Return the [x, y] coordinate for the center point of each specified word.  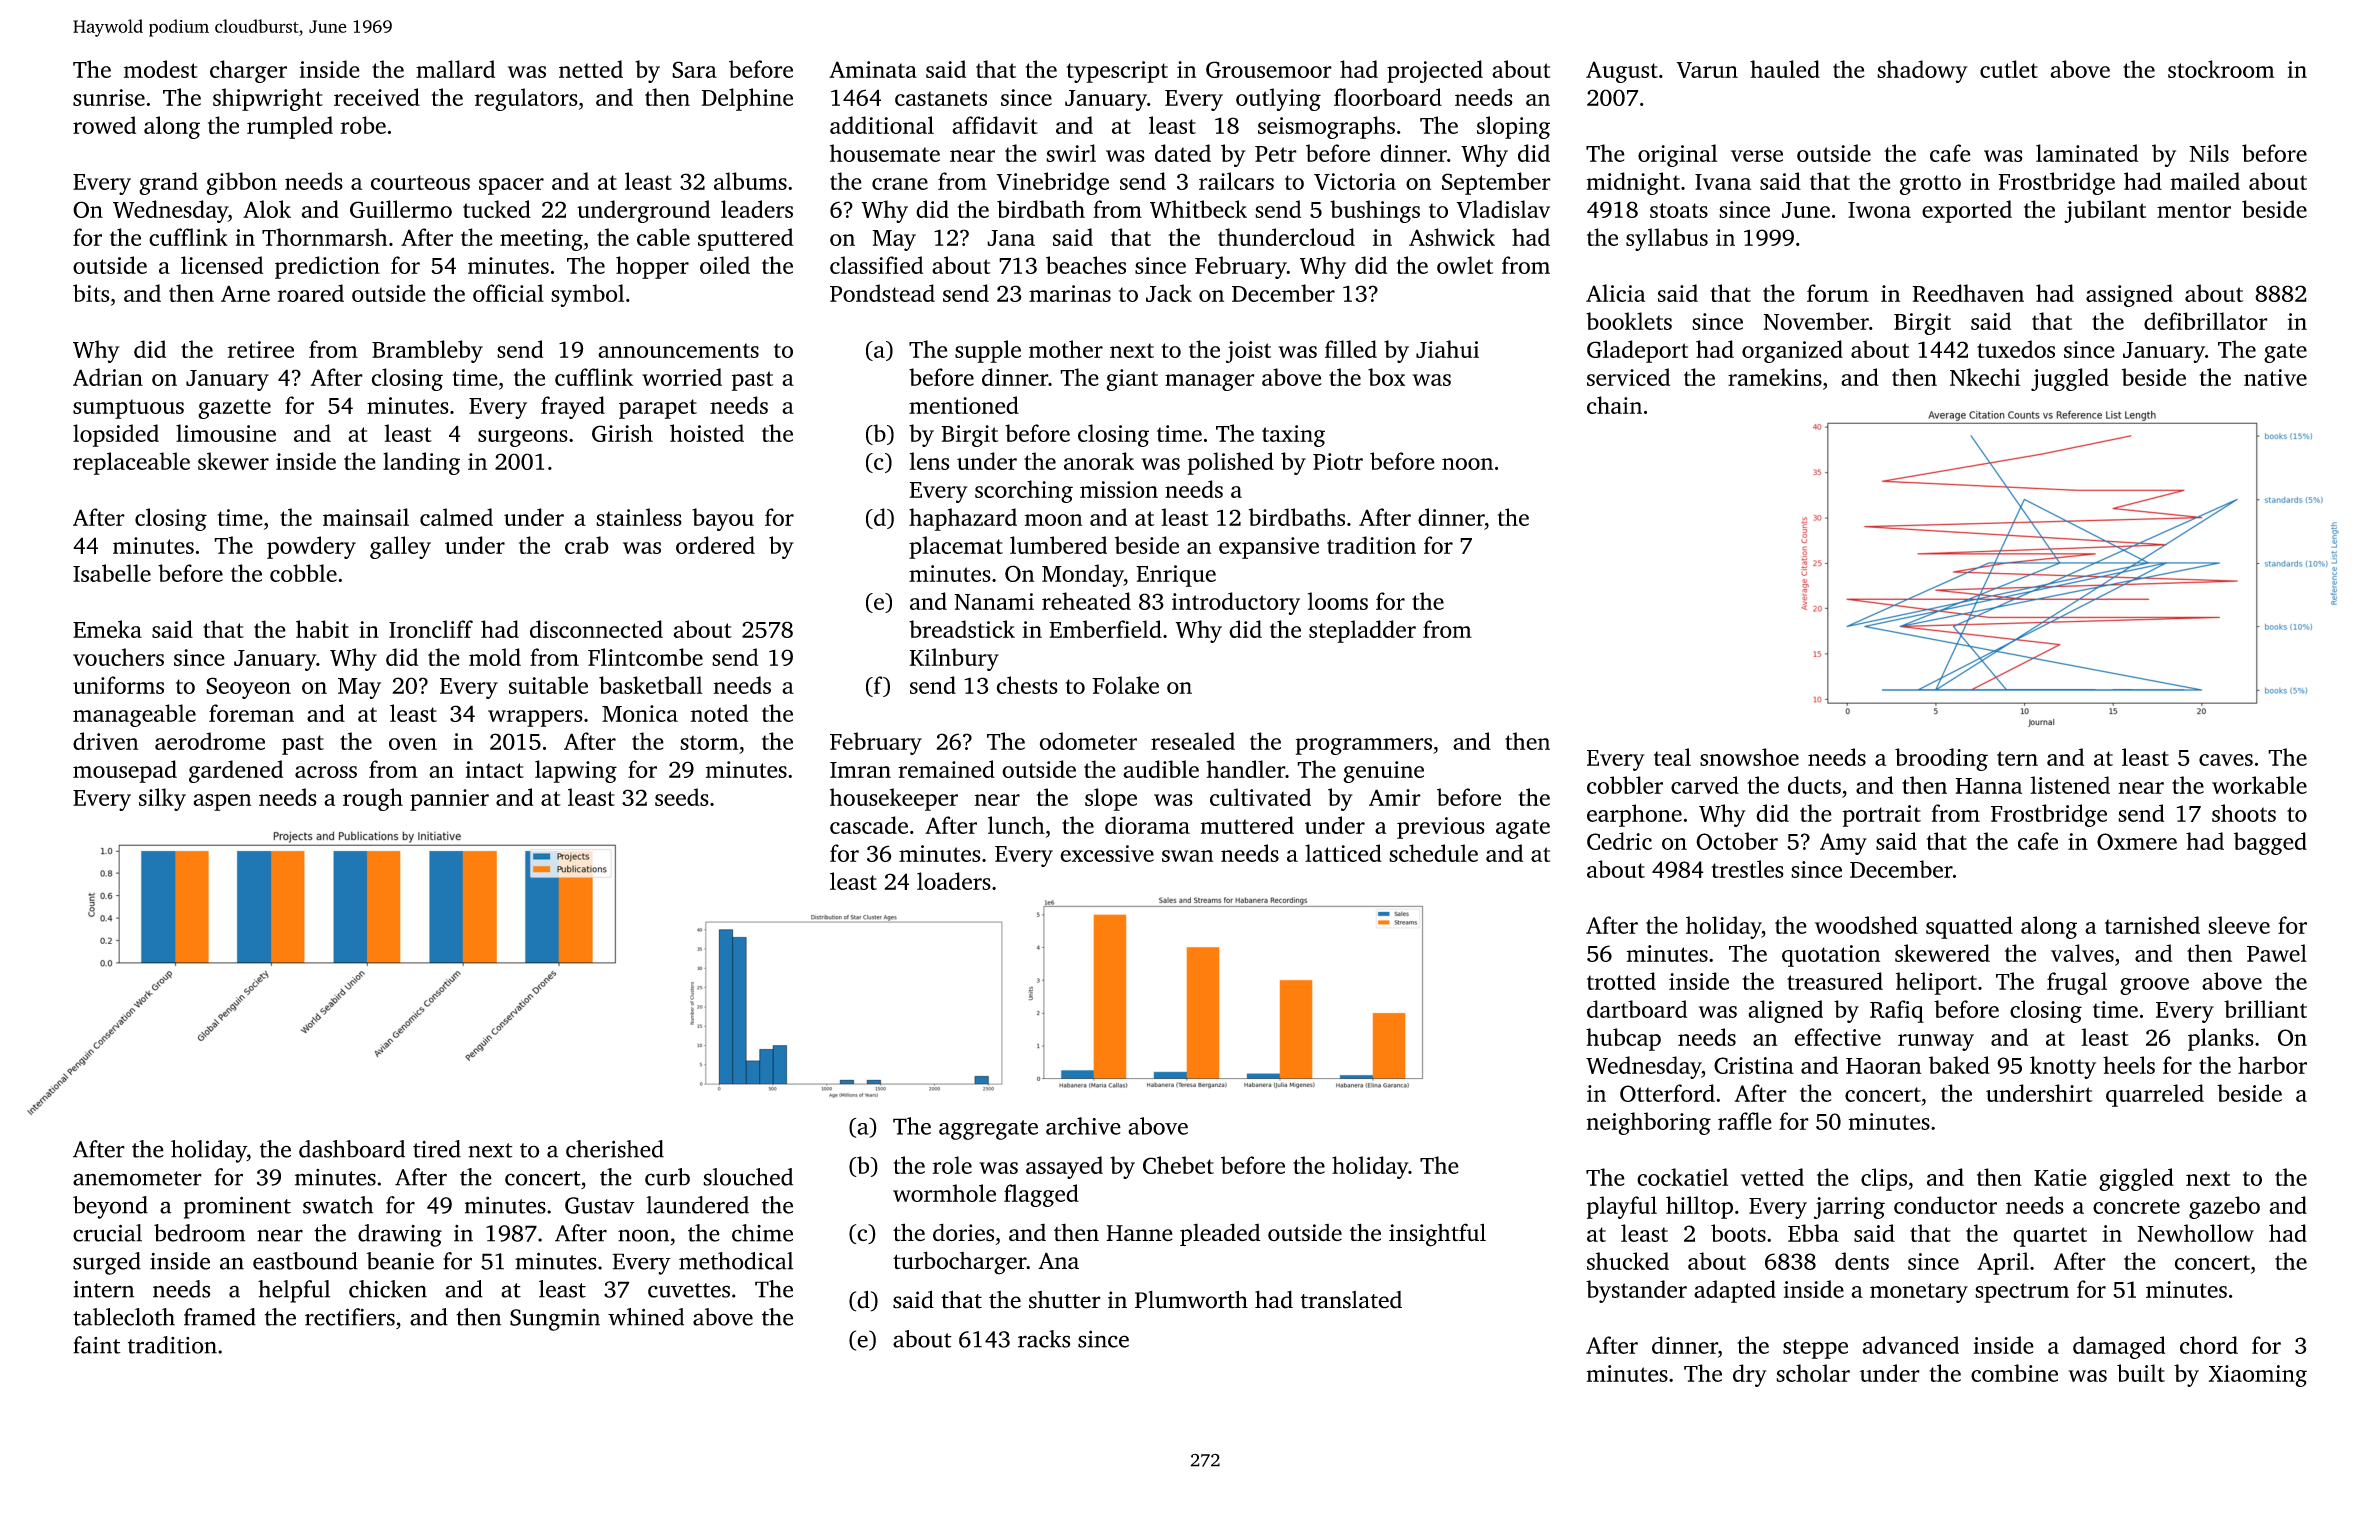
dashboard [352, 1149]
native [2275, 377]
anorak [1099, 461]
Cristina [1754, 1065]
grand [168, 183]
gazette [234, 409]
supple [988, 351]
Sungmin [555, 1320]
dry [1750, 1375]
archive [1083, 1126]
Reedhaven [1968, 293]
